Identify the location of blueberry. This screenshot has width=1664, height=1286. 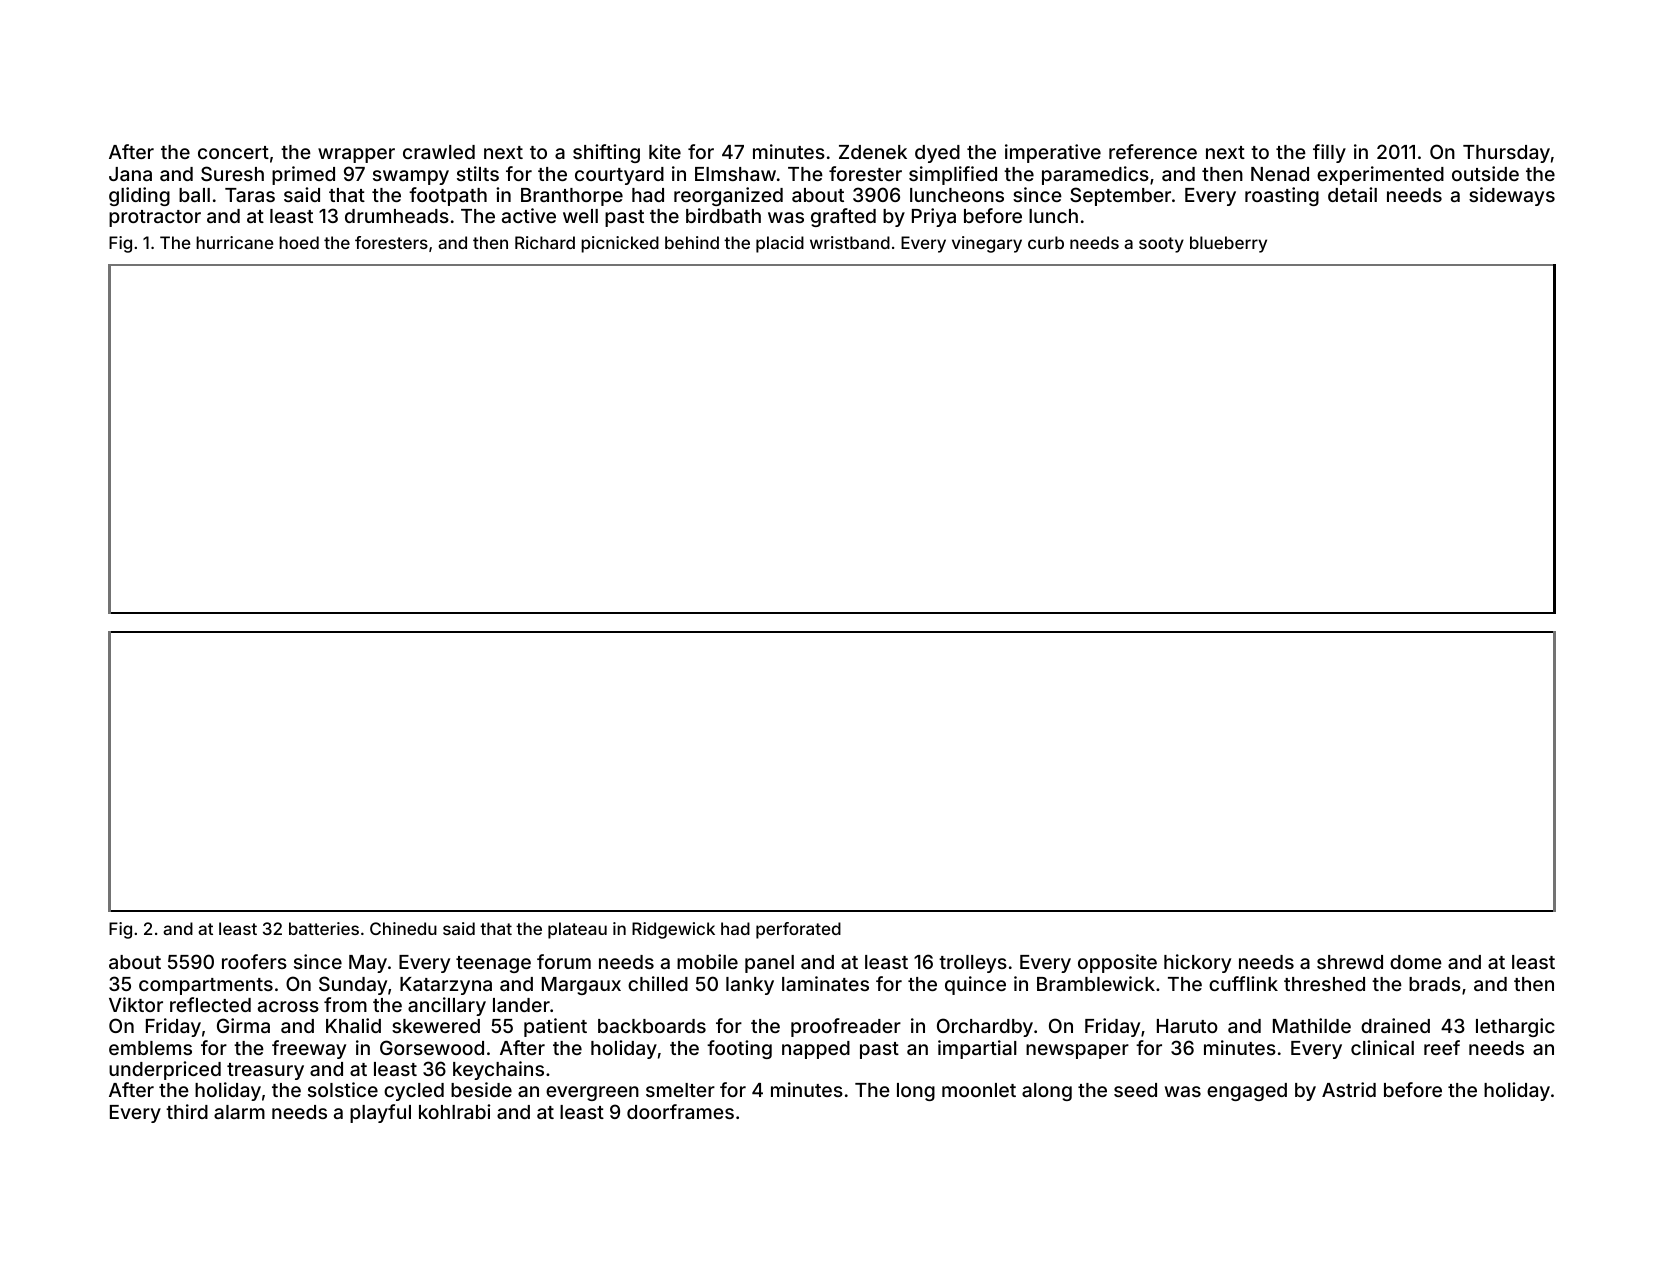
(1228, 244).
